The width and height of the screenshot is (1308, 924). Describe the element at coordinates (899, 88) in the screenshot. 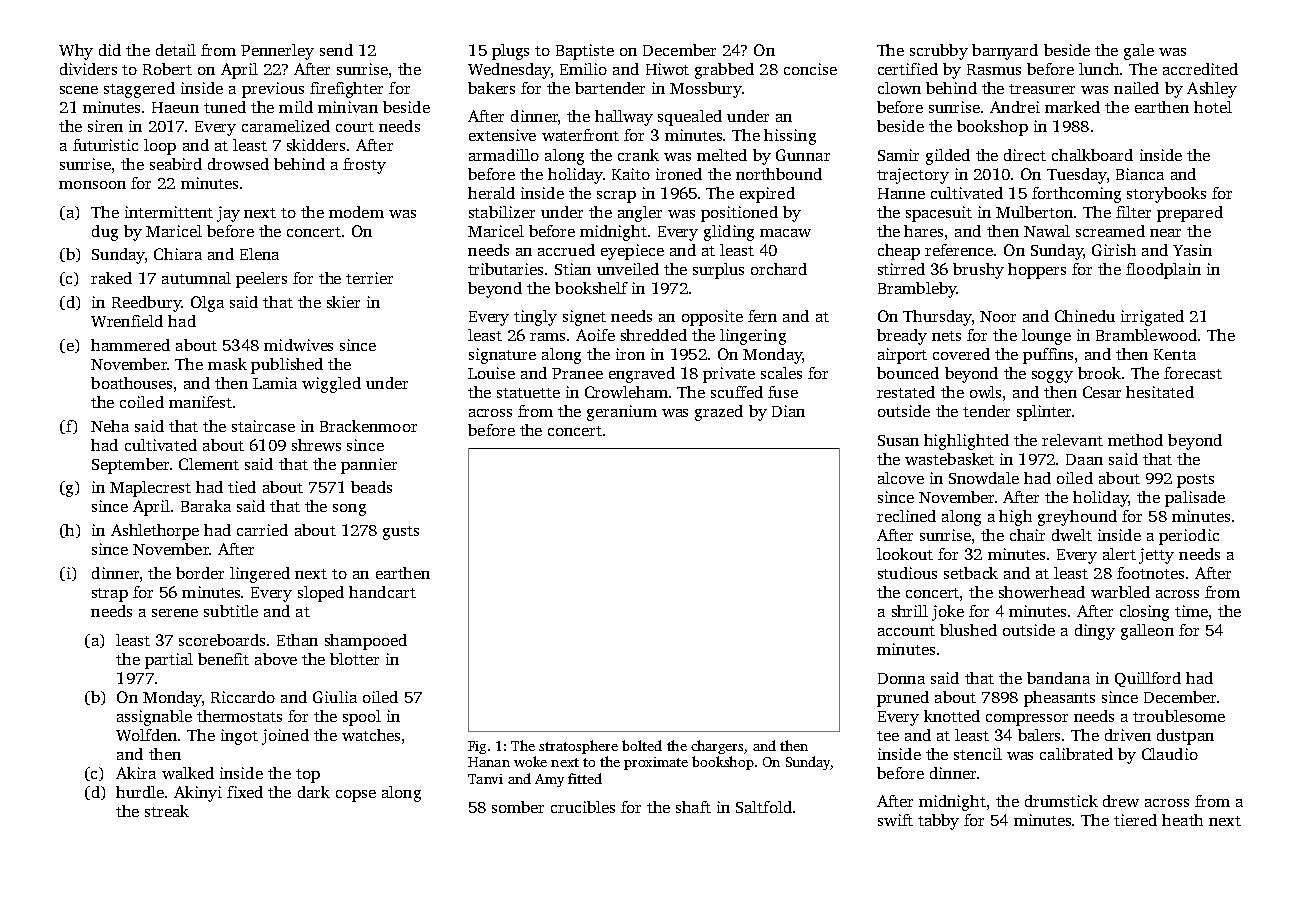

I see `clown` at that location.
